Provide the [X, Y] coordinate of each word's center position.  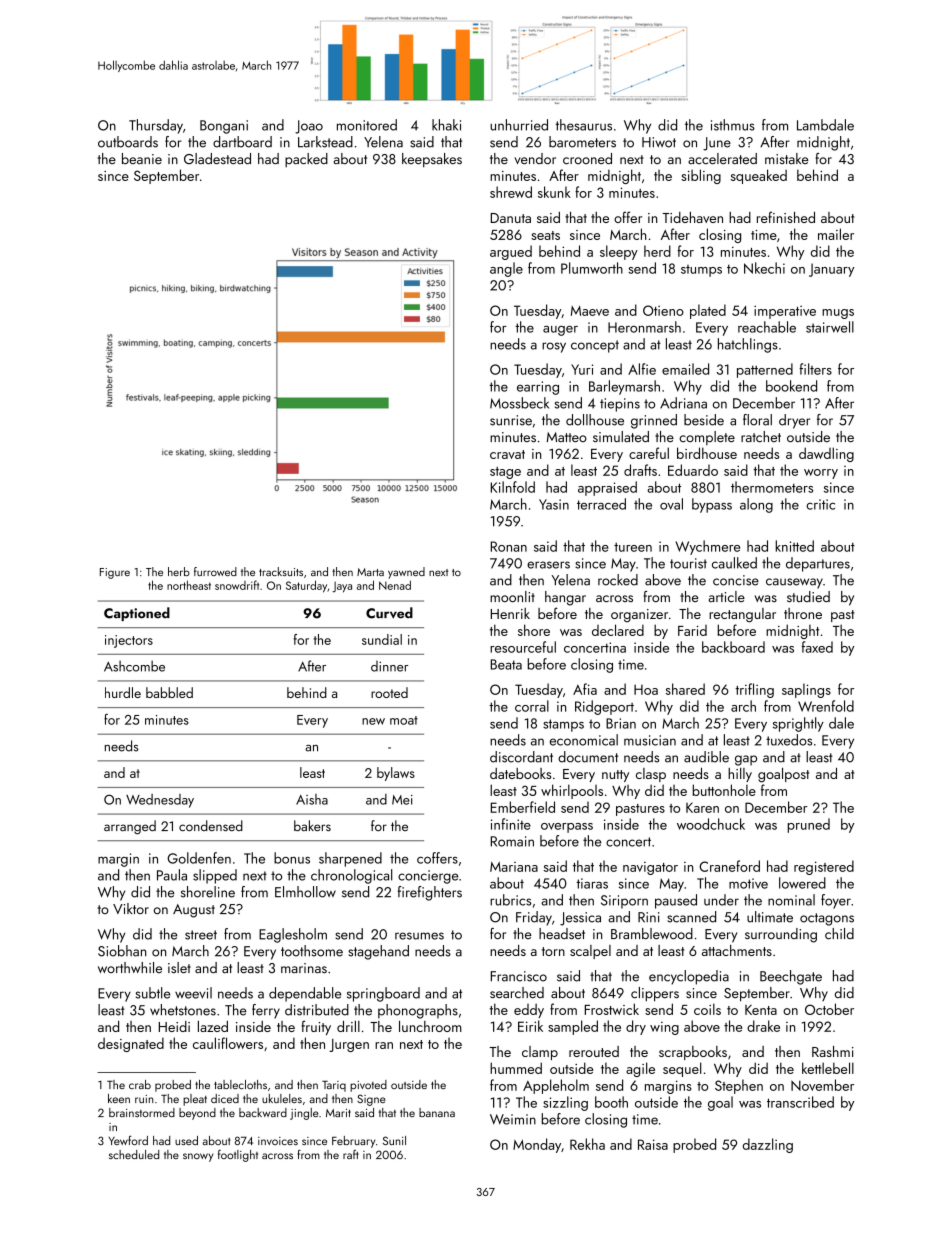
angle [506, 269]
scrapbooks [693, 1053]
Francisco [519, 976]
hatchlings [748, 345]
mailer [836, 234]
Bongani [224, 127]
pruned [809, 825]
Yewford [128, 1140]
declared [618, 630]
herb [179, 571]
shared [685, 689]
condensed [211, 825]
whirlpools [572, 791]
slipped [215, 876]
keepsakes [432, 160]
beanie [142, 158]
